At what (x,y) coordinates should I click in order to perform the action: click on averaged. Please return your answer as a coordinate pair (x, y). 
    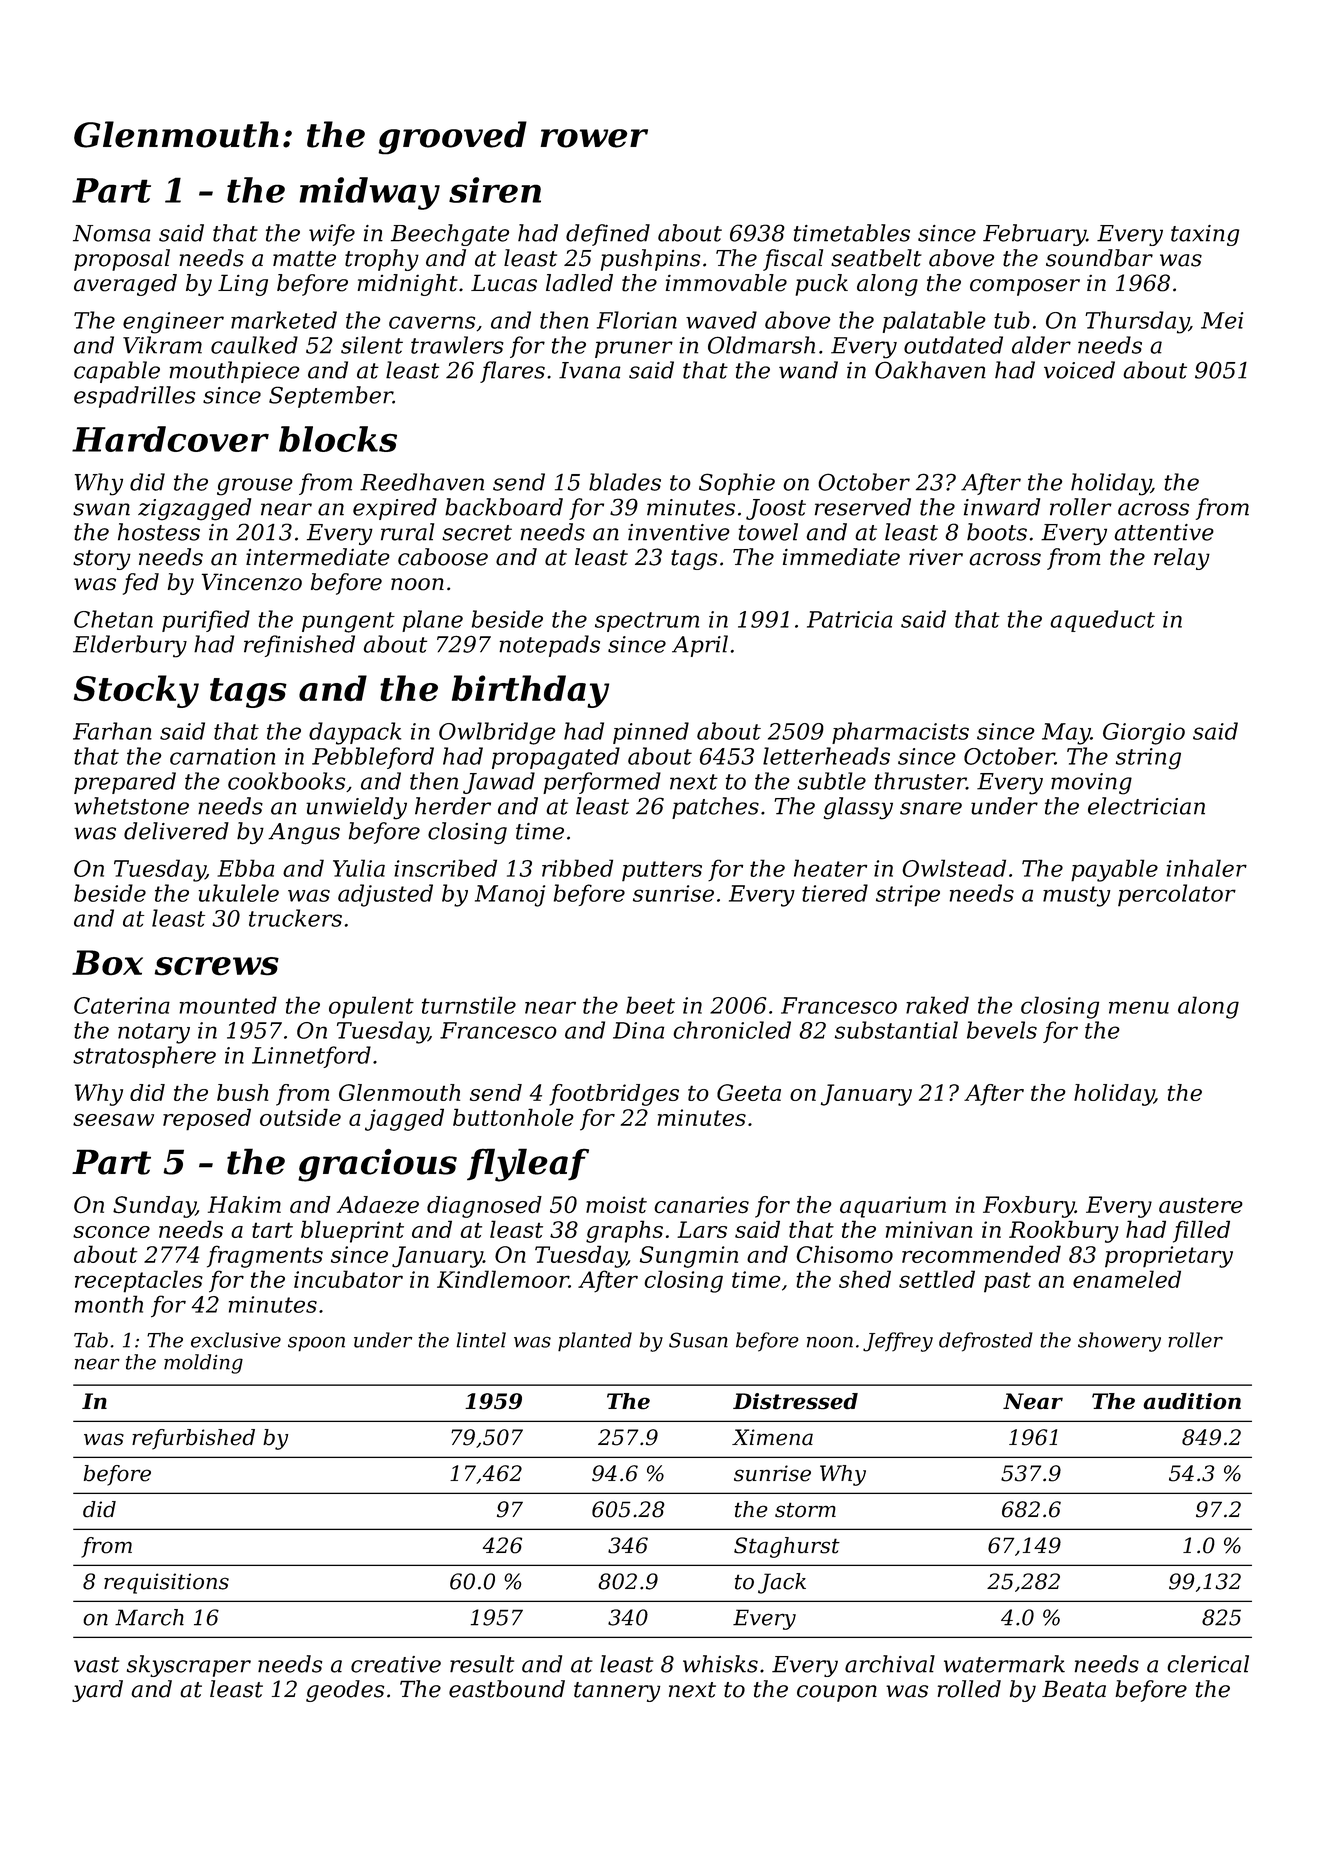
    Looking at the image, I should click on (125, 285).
